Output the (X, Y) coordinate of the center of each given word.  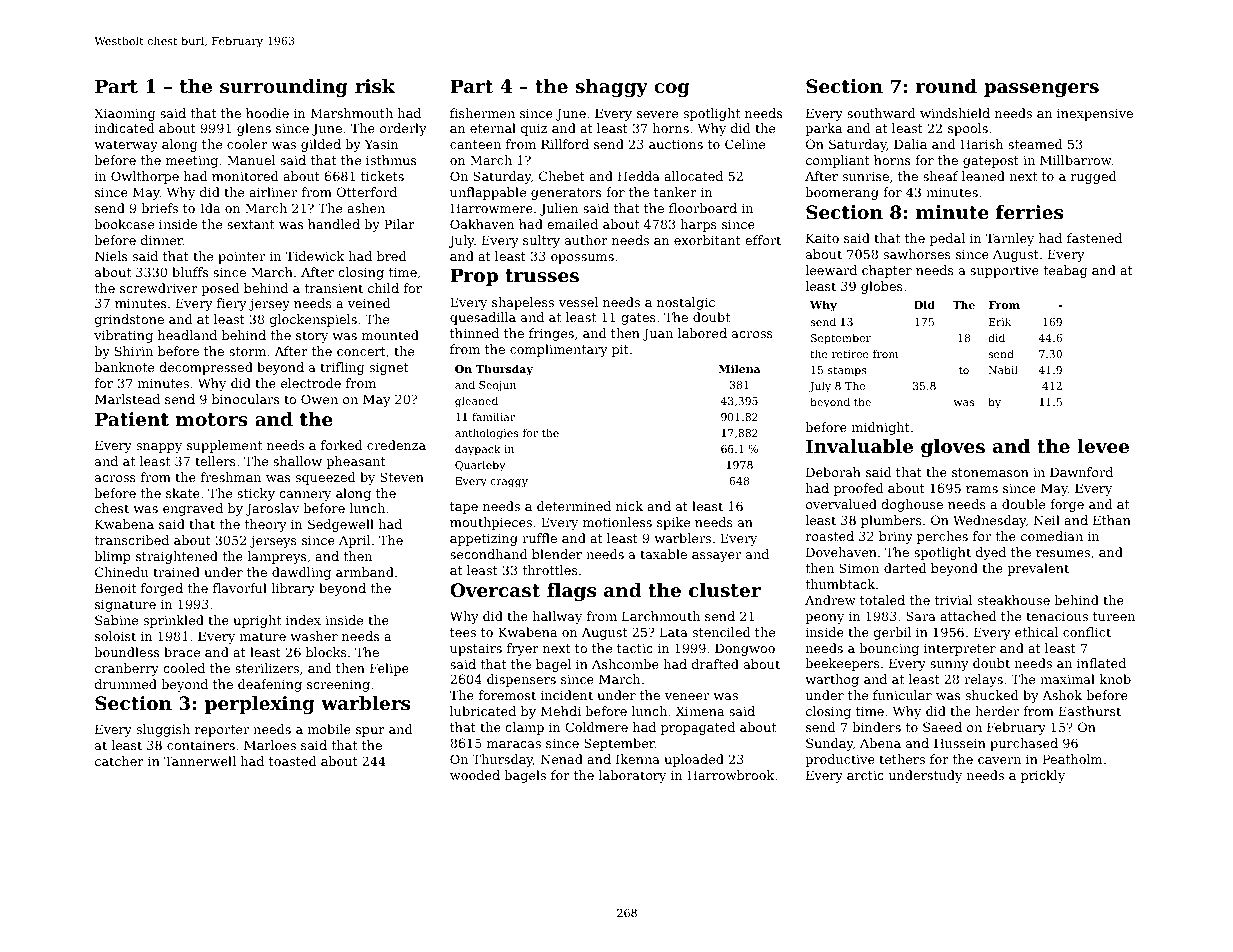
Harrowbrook (730, 775)
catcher (119, 761)
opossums (582, 259)
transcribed (132, 540)
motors (212, 419)
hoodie (267, 113)
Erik (1000, 321)
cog (672, 90)
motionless (617, 522)
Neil (1047, 520)
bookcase (124, 224)
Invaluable (859, 446)
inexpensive (1095, 114)
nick (629, 506)
